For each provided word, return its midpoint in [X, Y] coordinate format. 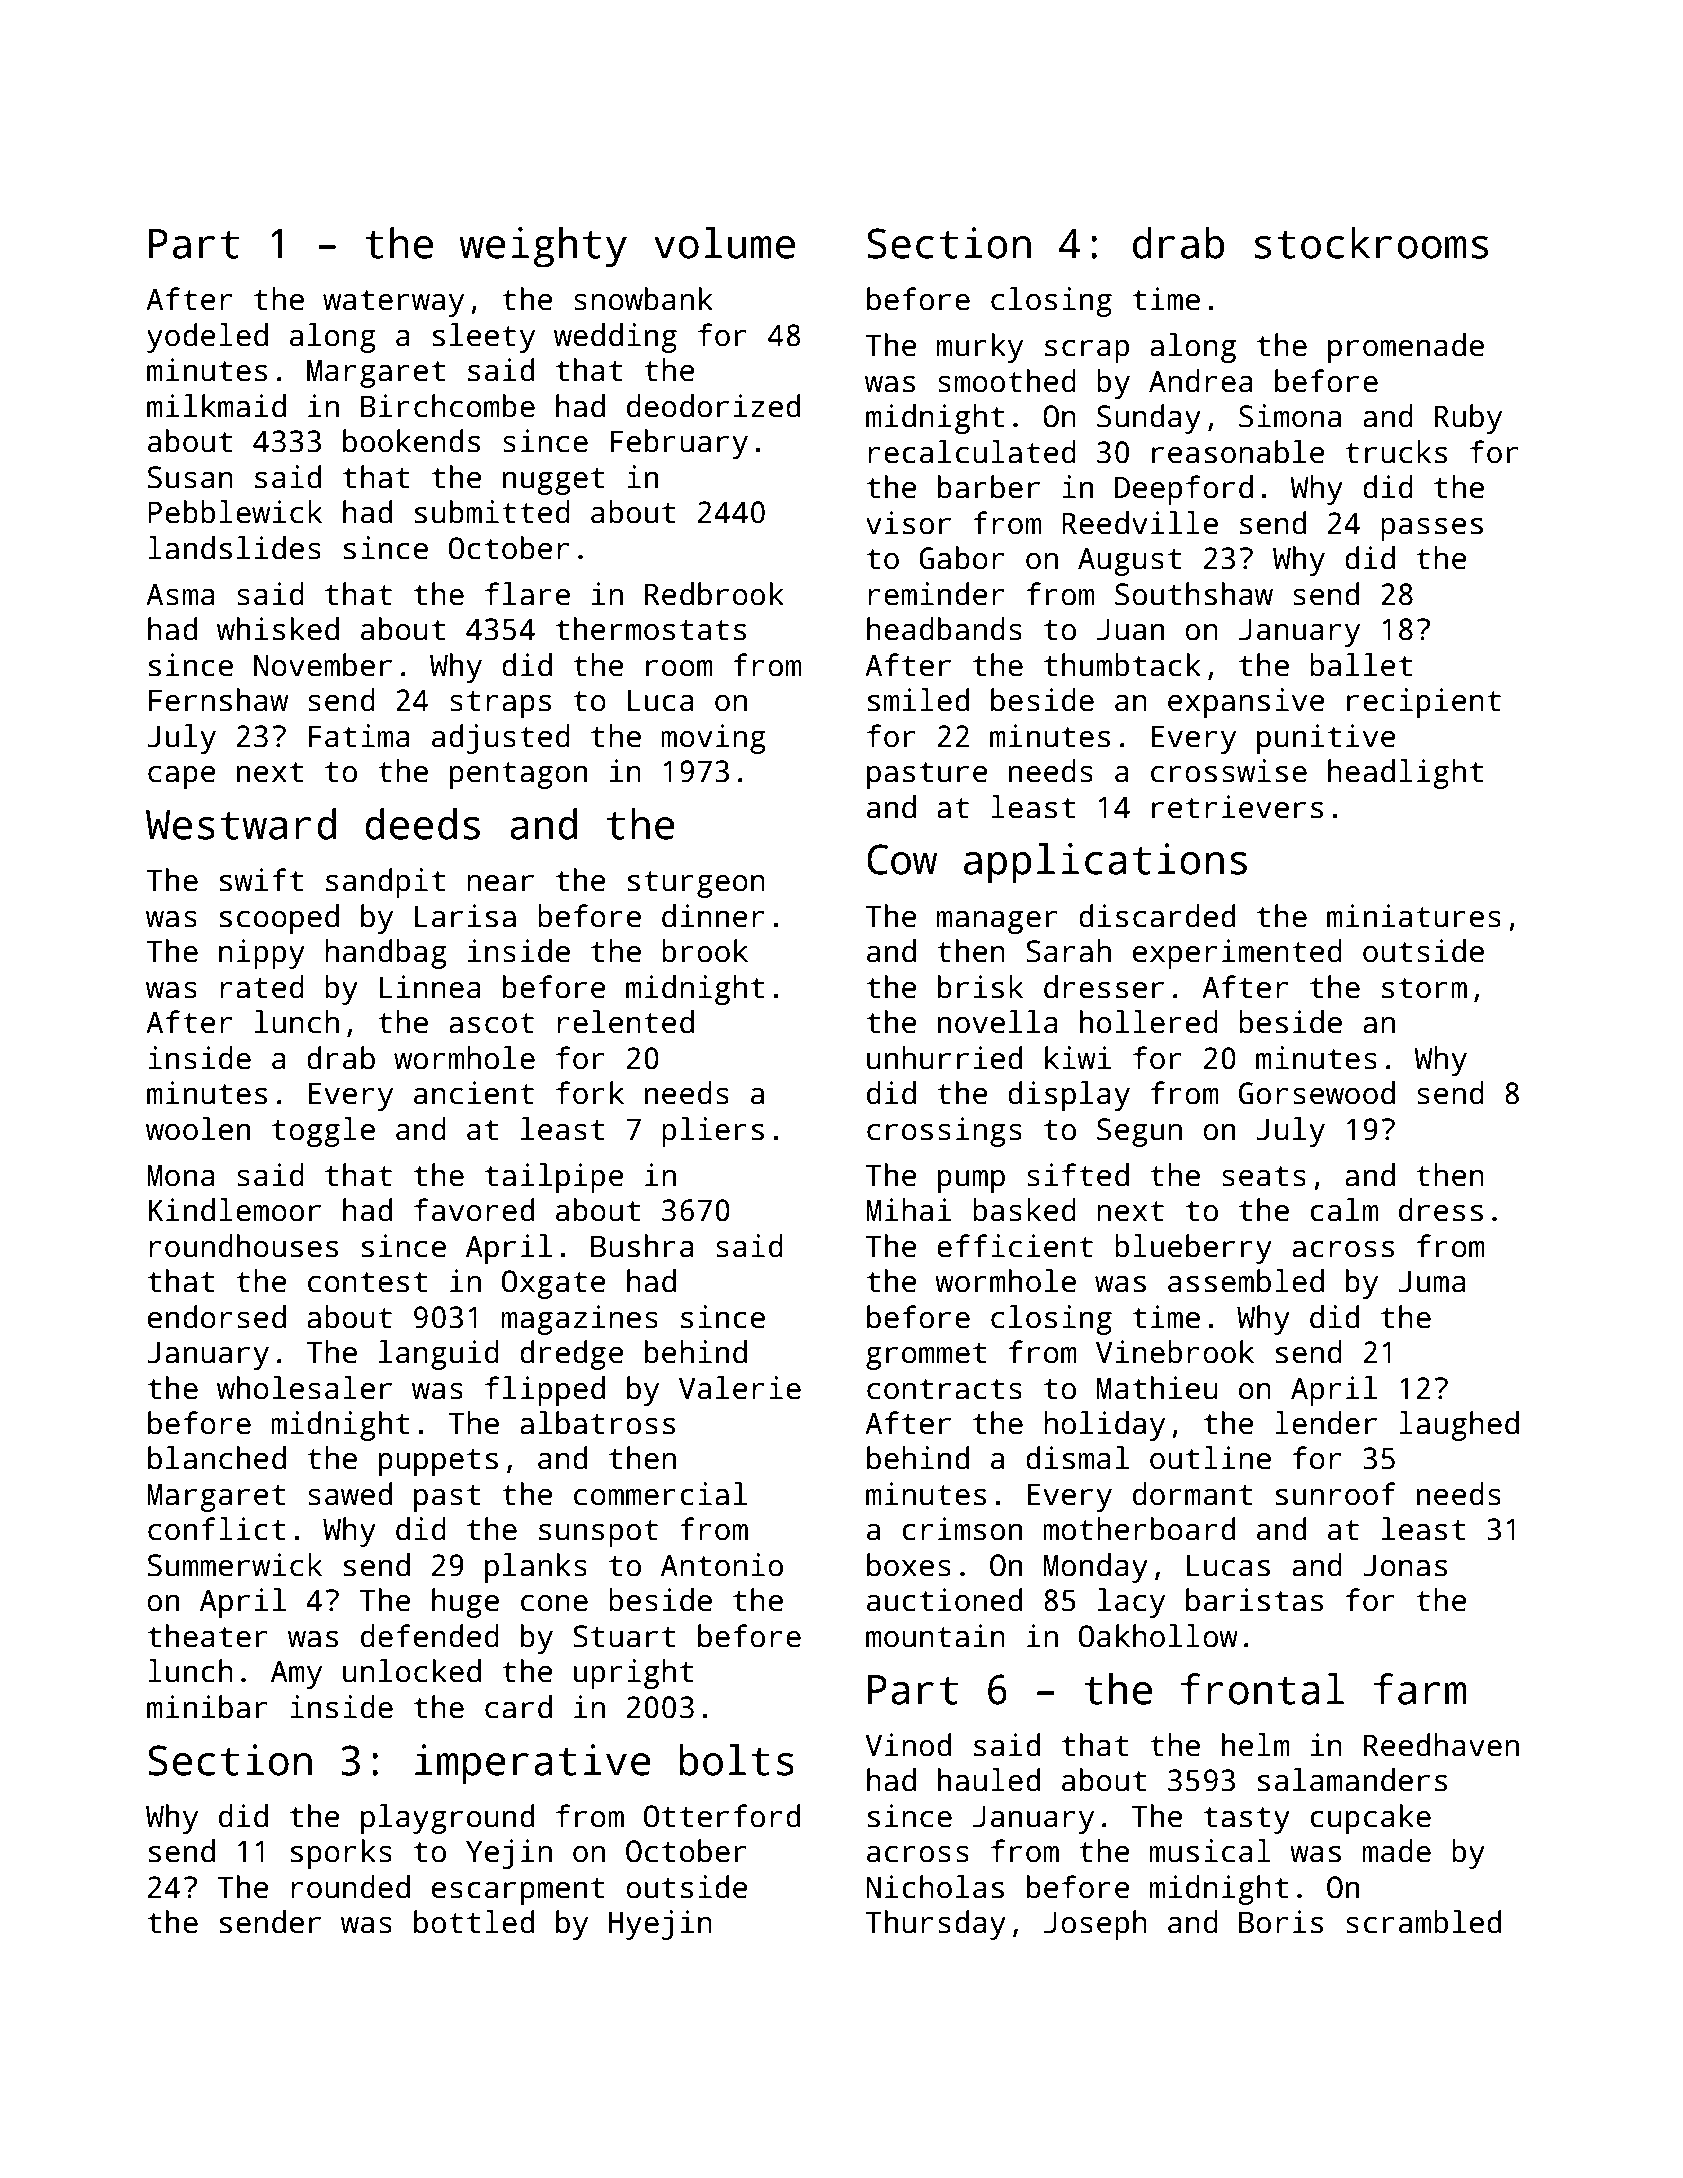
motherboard [1139, 1529]
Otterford [722, 1816]
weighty [543, 247]
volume [724, 243]
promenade [1406, 348]
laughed [1459, 1426]
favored [474, 1210]
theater [208, 1636]
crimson [962, 1529]
